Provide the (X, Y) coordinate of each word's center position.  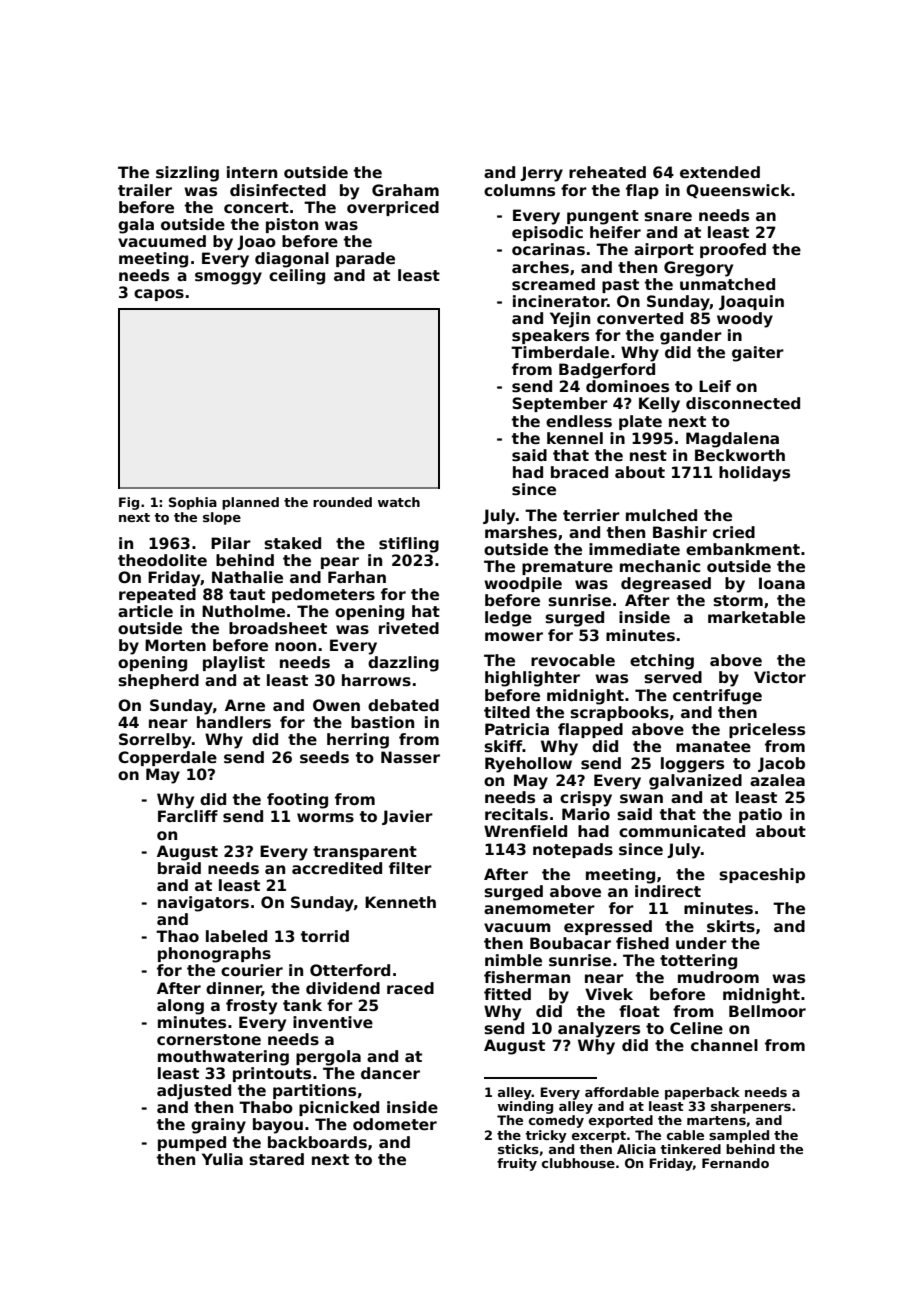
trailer (145, 190)
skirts (731, 926)
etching (662, 662)
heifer (615, 232)
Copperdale (167, 758)
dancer (390, 1073)
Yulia (222, 1159)
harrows (376, 680)
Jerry (541, 174)
